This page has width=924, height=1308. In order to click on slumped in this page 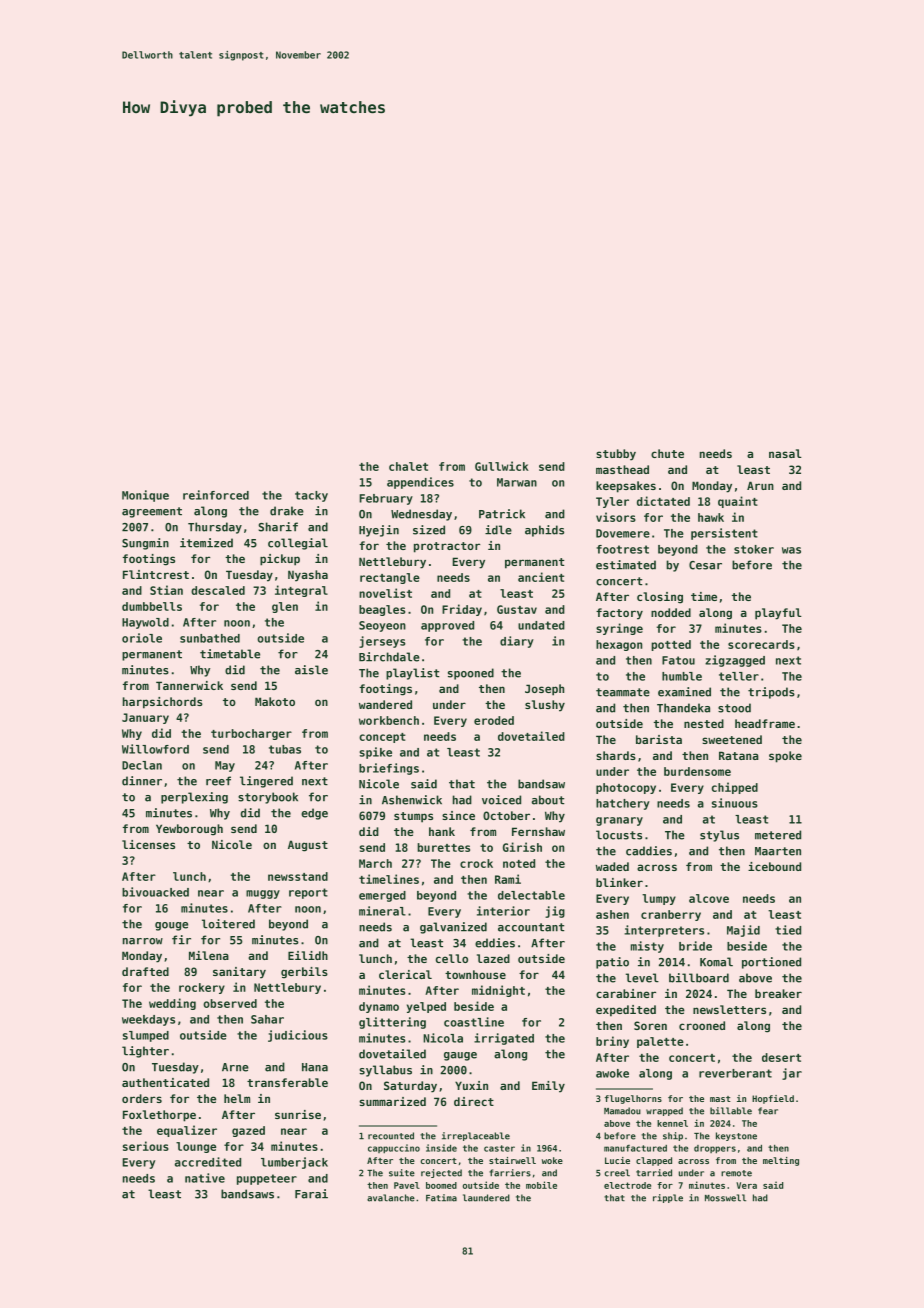, I will do `click(146, 1036)`.
